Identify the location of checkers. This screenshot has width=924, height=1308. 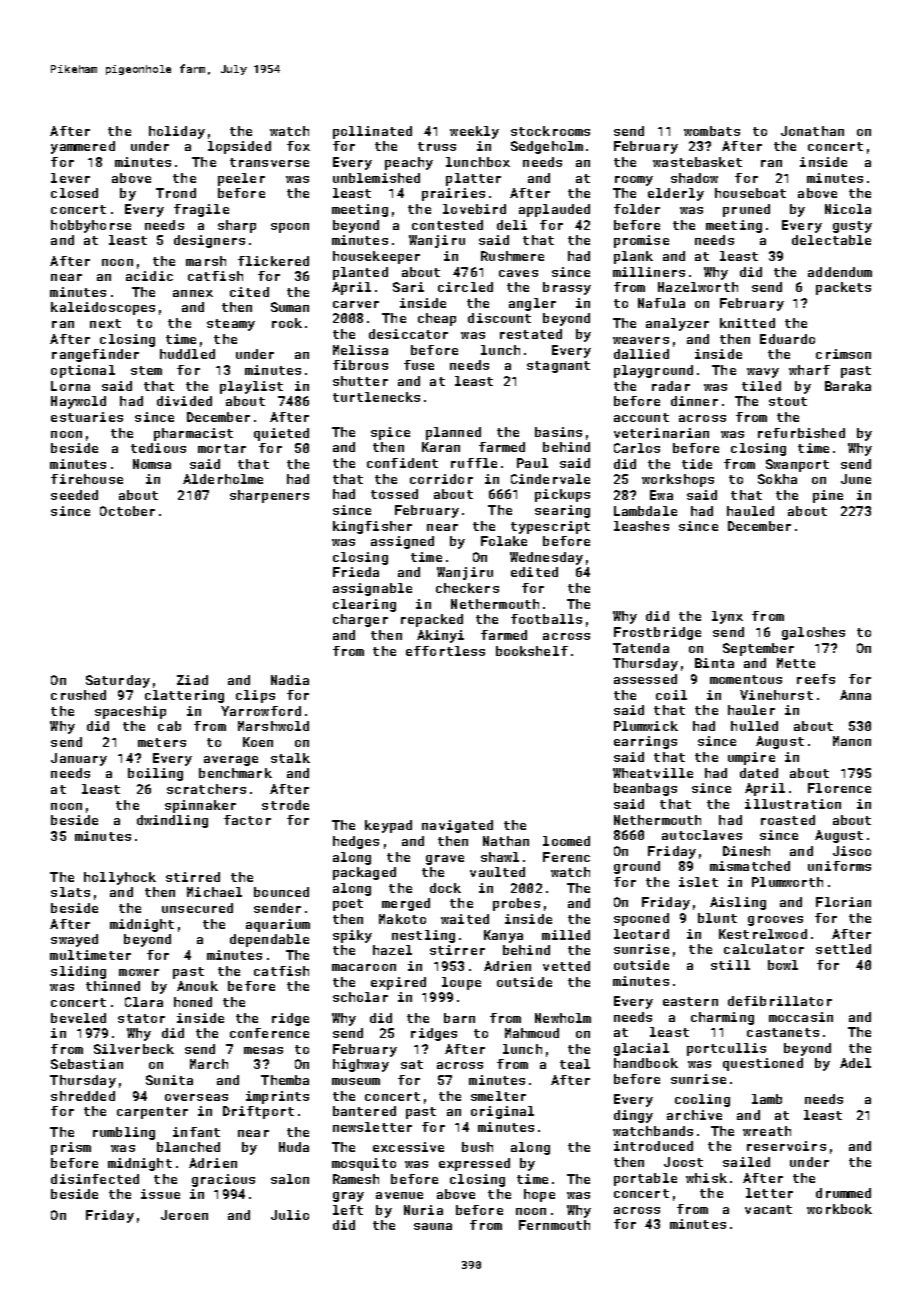
(467, 588).
